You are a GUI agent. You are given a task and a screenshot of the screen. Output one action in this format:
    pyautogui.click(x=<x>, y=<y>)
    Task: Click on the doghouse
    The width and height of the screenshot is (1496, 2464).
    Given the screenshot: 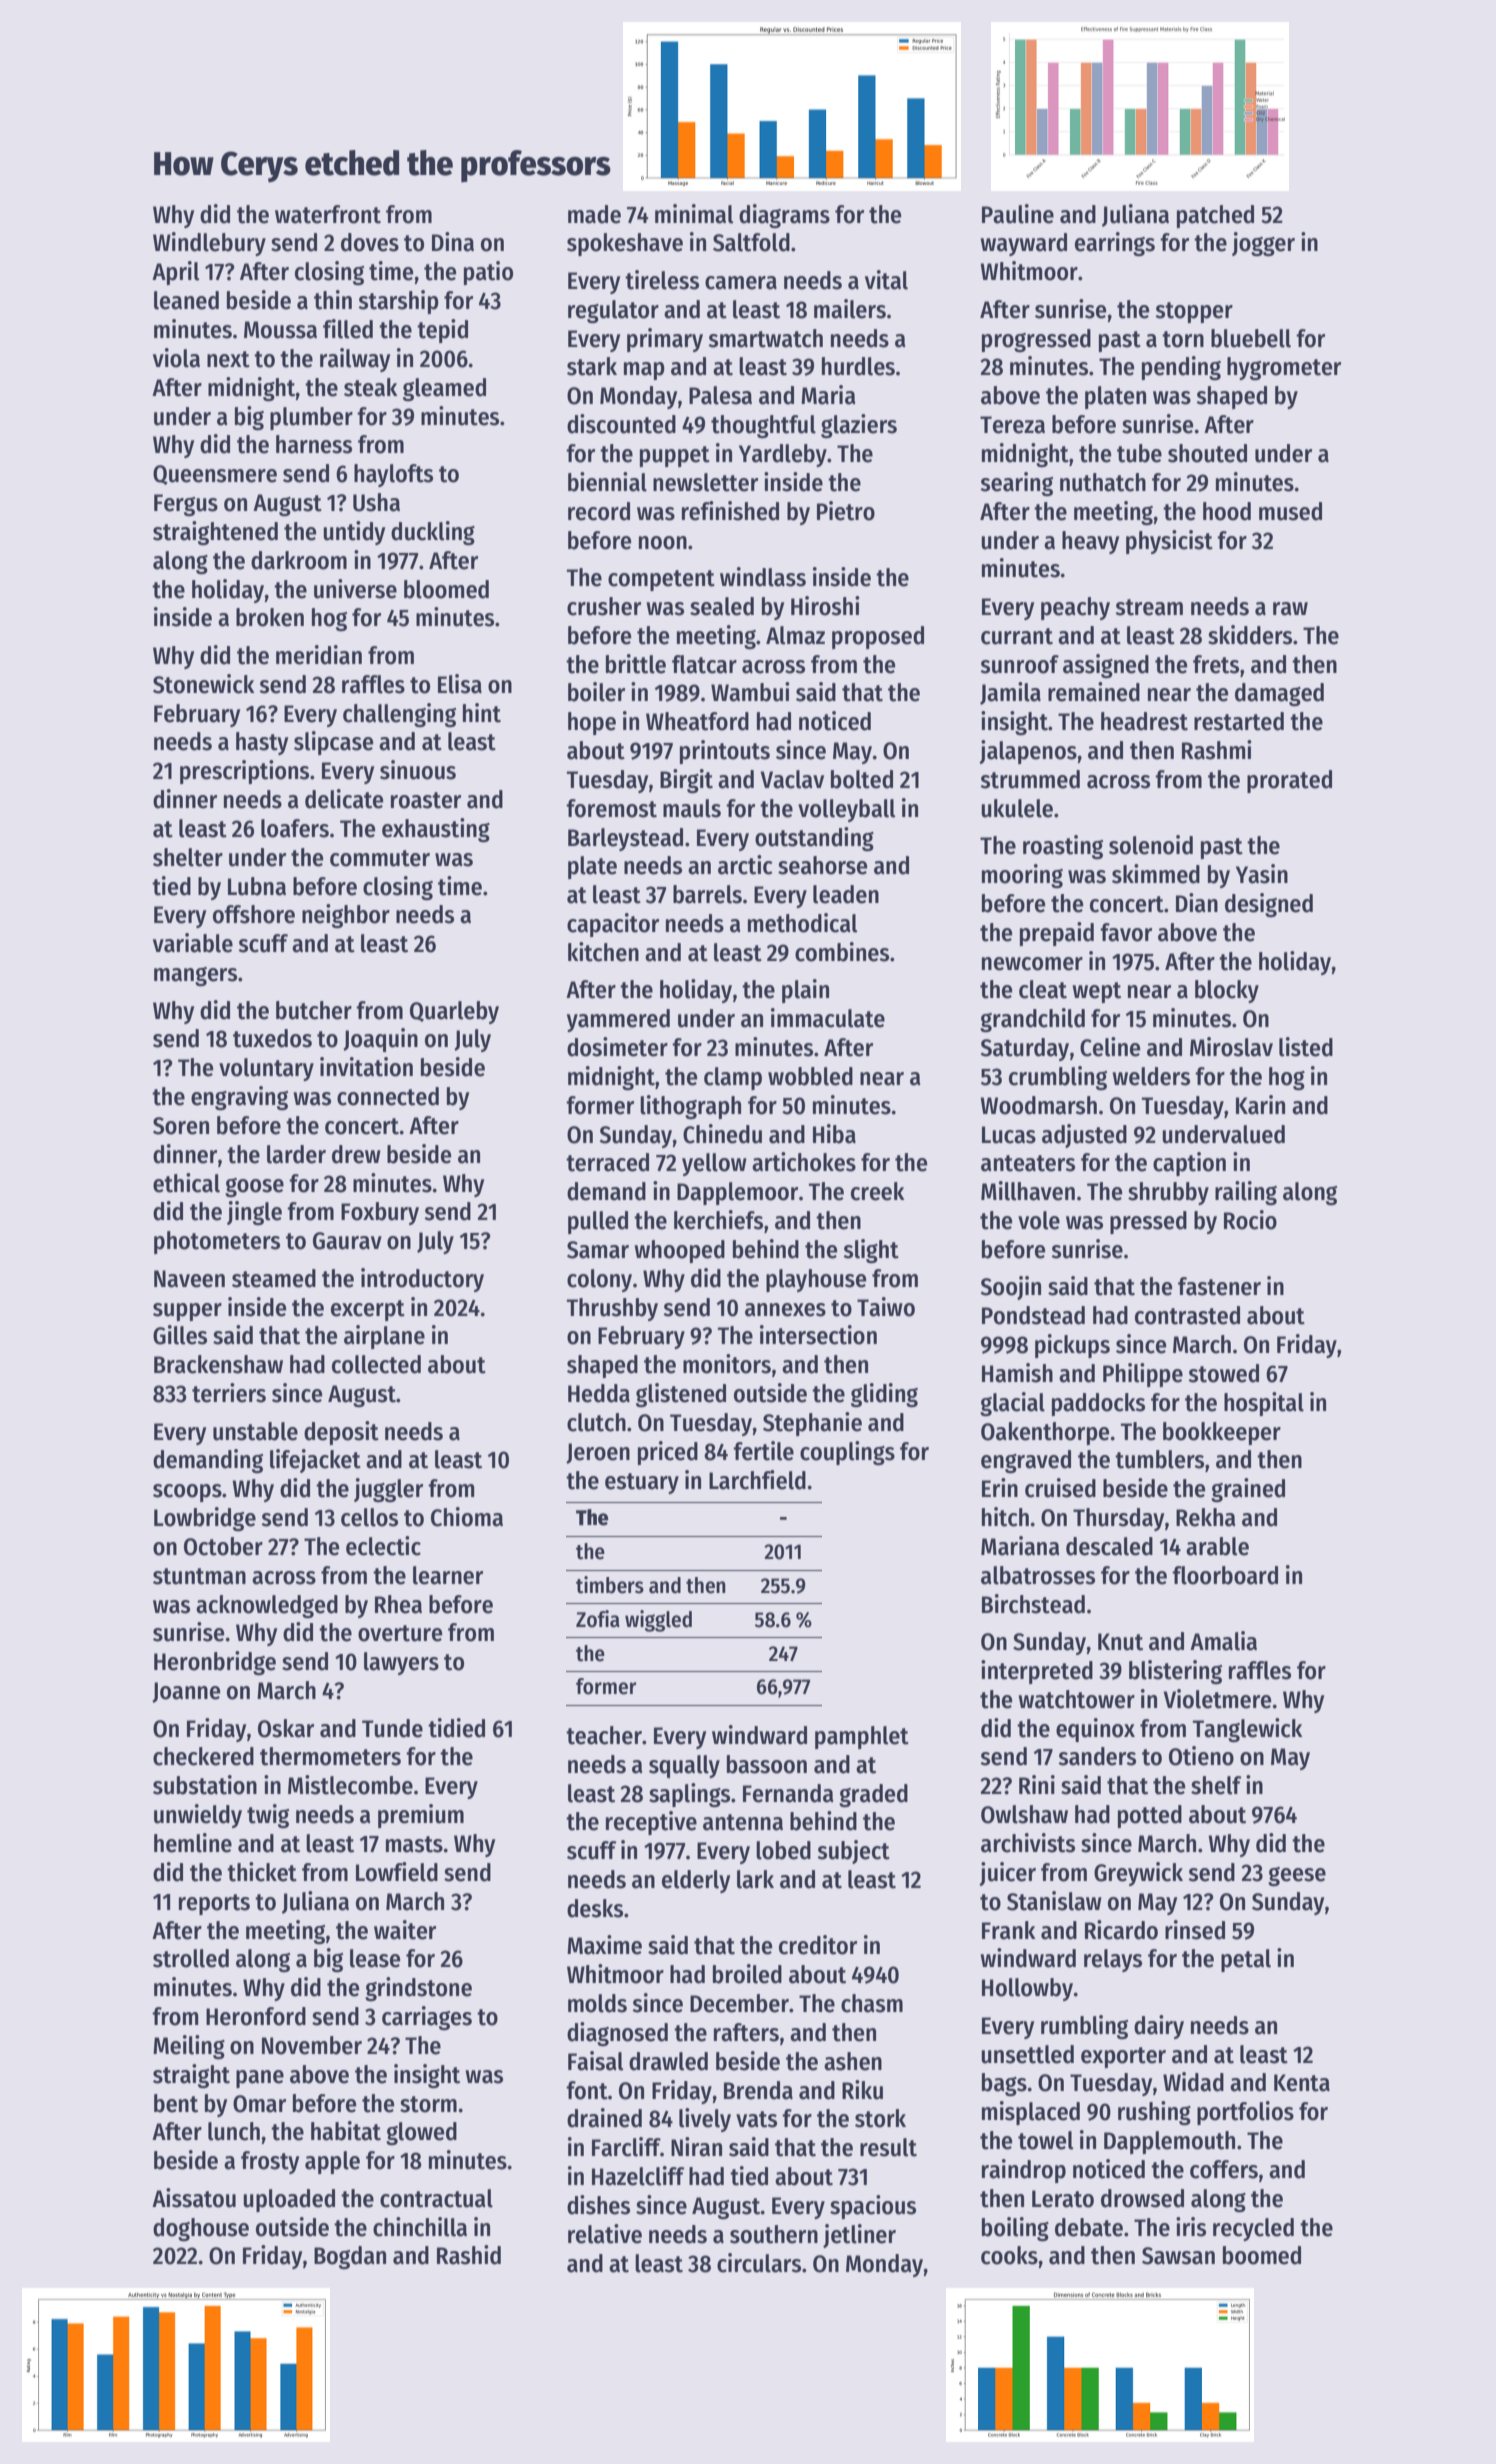 What is the action you would take?
    pyautogui.click(x=201, y=2229)
